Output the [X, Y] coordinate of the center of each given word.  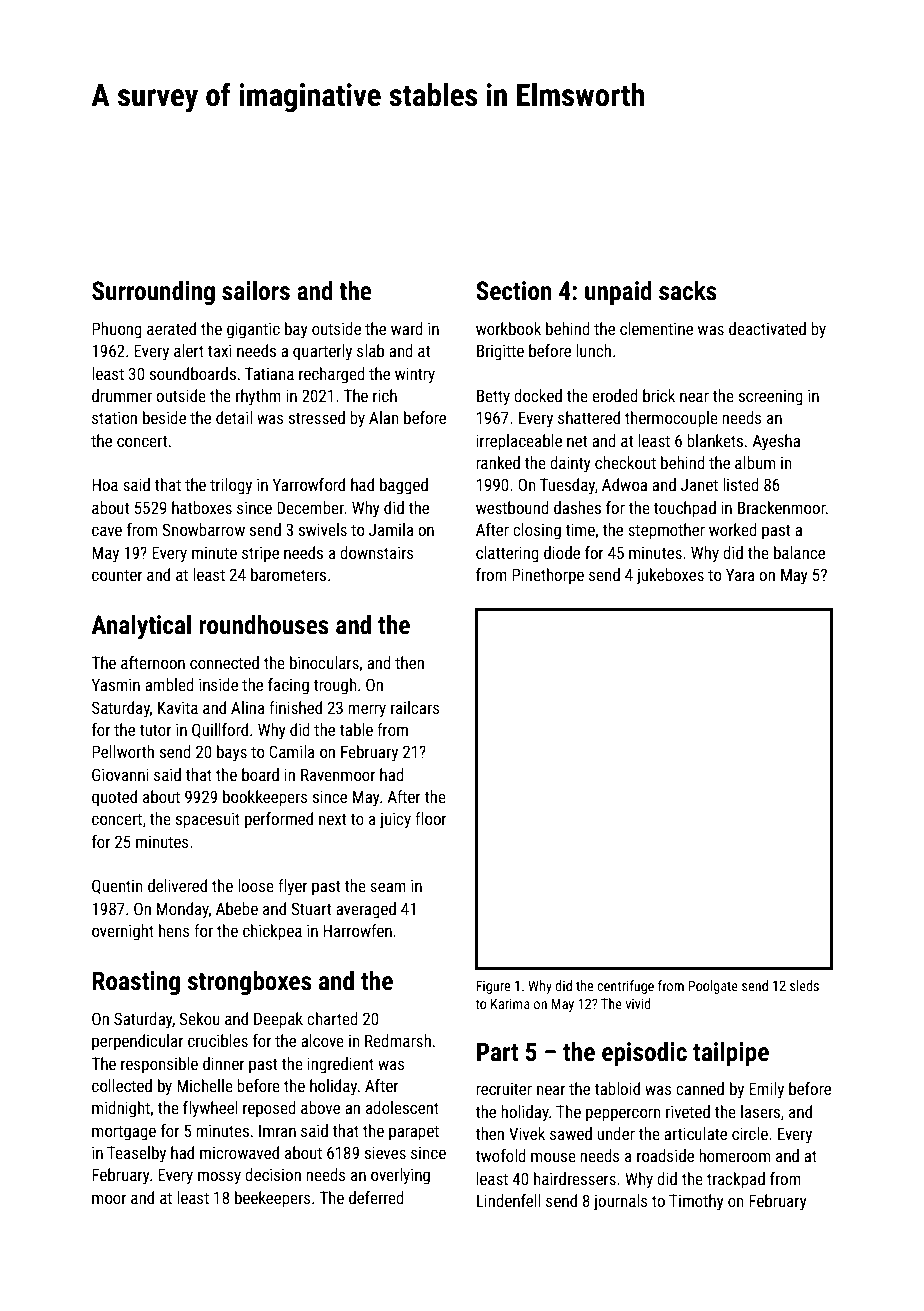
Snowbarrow [204, 529]
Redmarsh [398, 1040]
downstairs [377, 552]
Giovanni [120, 774]
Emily [766, 1090]
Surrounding [153, 293]
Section [514, 291]
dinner [224, 1063]
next [332, 819]
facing [288, 686]
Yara [740, 574]
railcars [415, 707]
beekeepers [273, 1199]
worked [733, 529]
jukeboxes [670, 576]
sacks [688, 291]
